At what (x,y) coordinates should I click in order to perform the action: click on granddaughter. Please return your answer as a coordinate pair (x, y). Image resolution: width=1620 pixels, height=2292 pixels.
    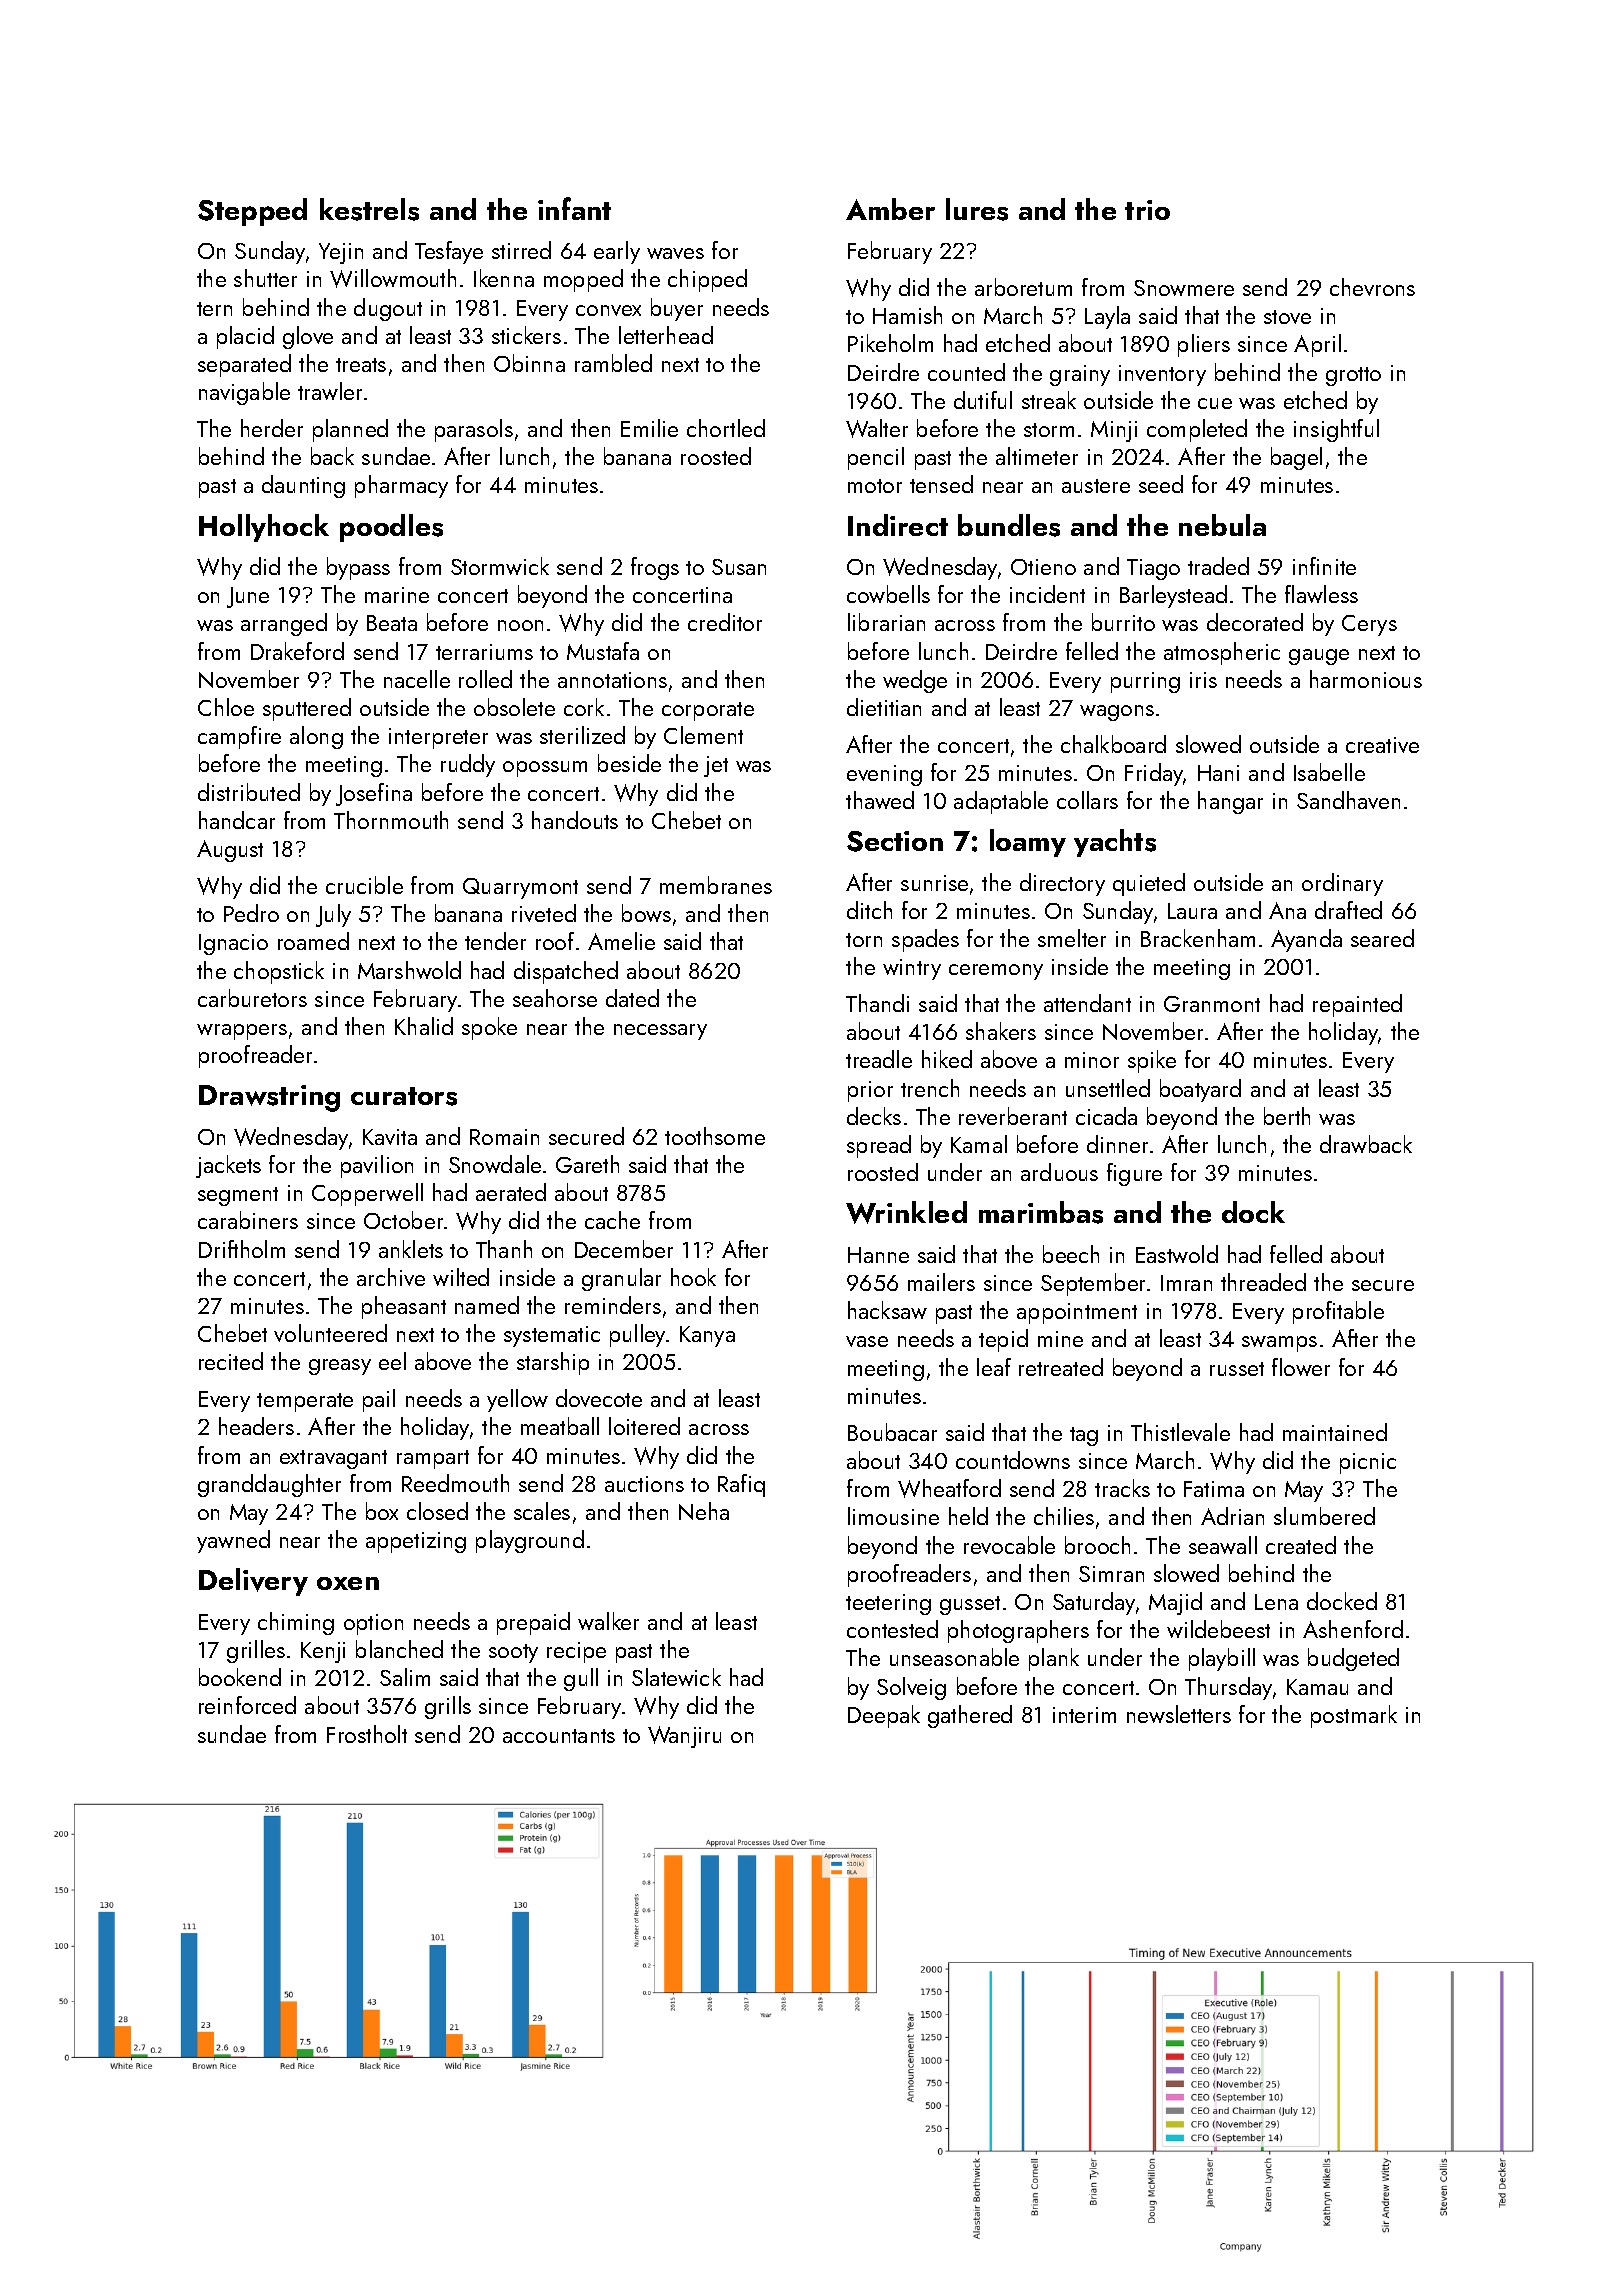
    Looking at the image, I should click on (269, 1485).
